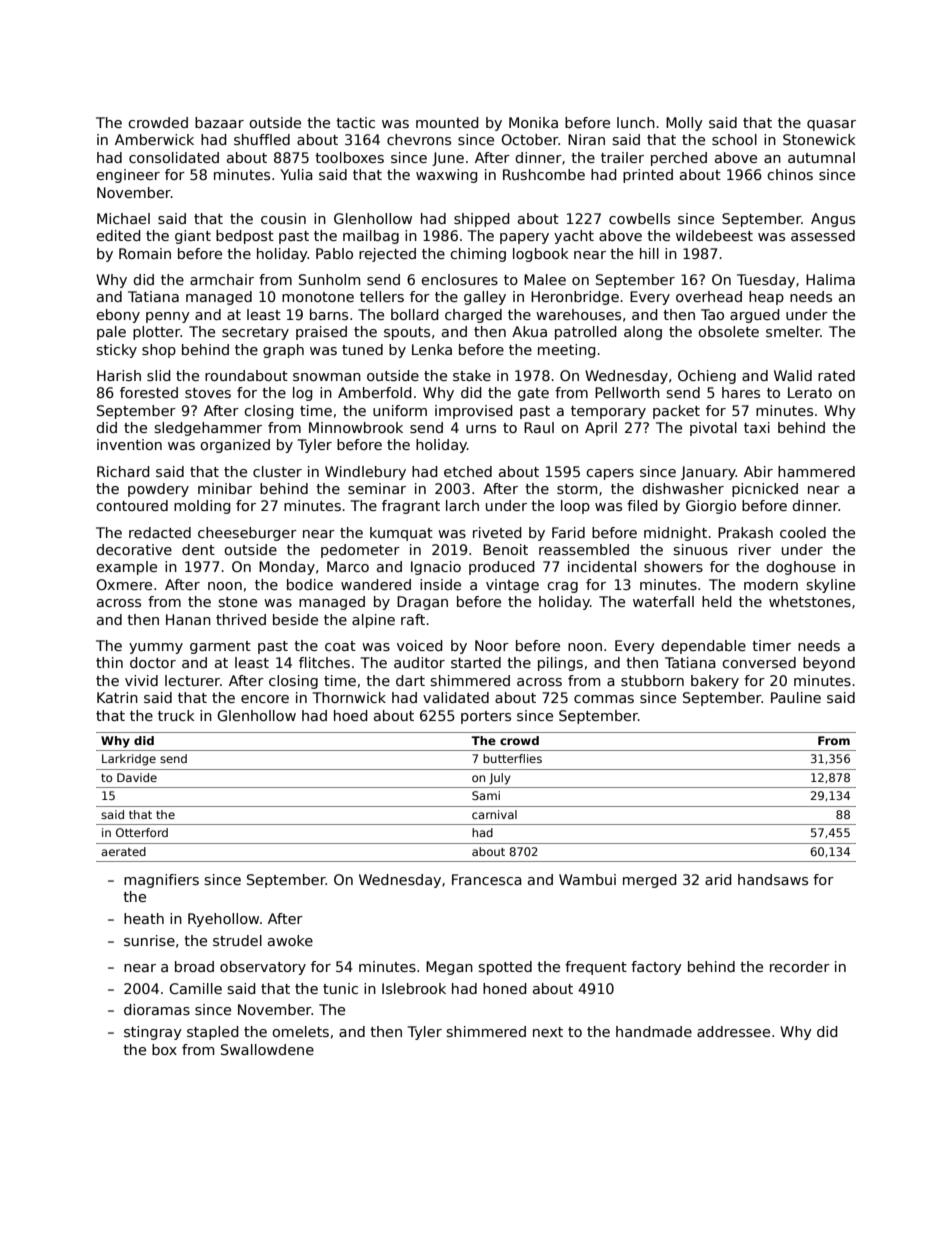 This page has width=952, height=1233. Describe the element at coordinates (219, 122) in the page. I see `bazaar` at that location.
